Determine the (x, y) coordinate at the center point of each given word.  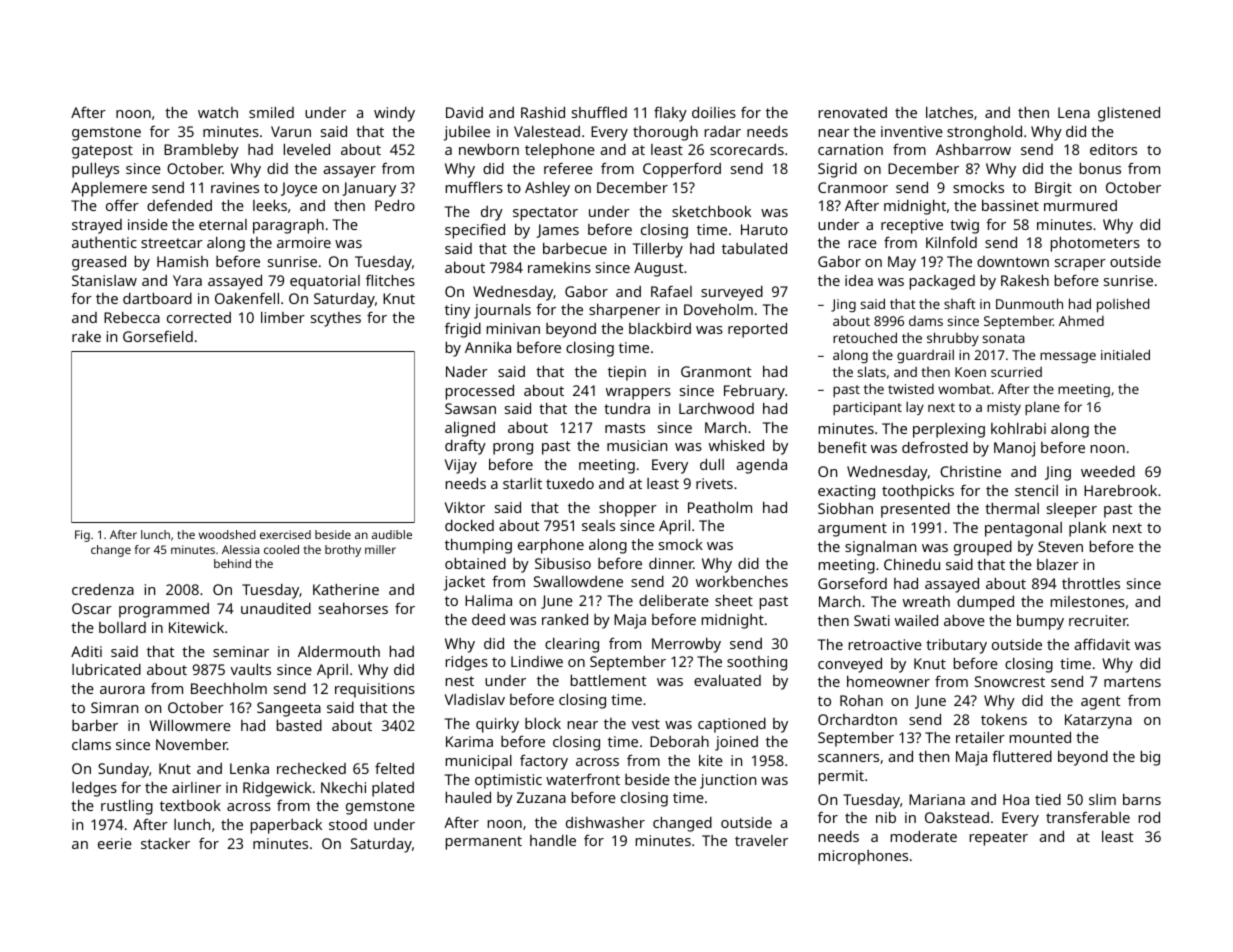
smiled (271, 112)
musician (637, 445)
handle (553, 840)
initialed (1125, 354)
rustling (127, 807)
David (464, 112)
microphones (863, 857)
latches (949, 112)
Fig (82, 536)
